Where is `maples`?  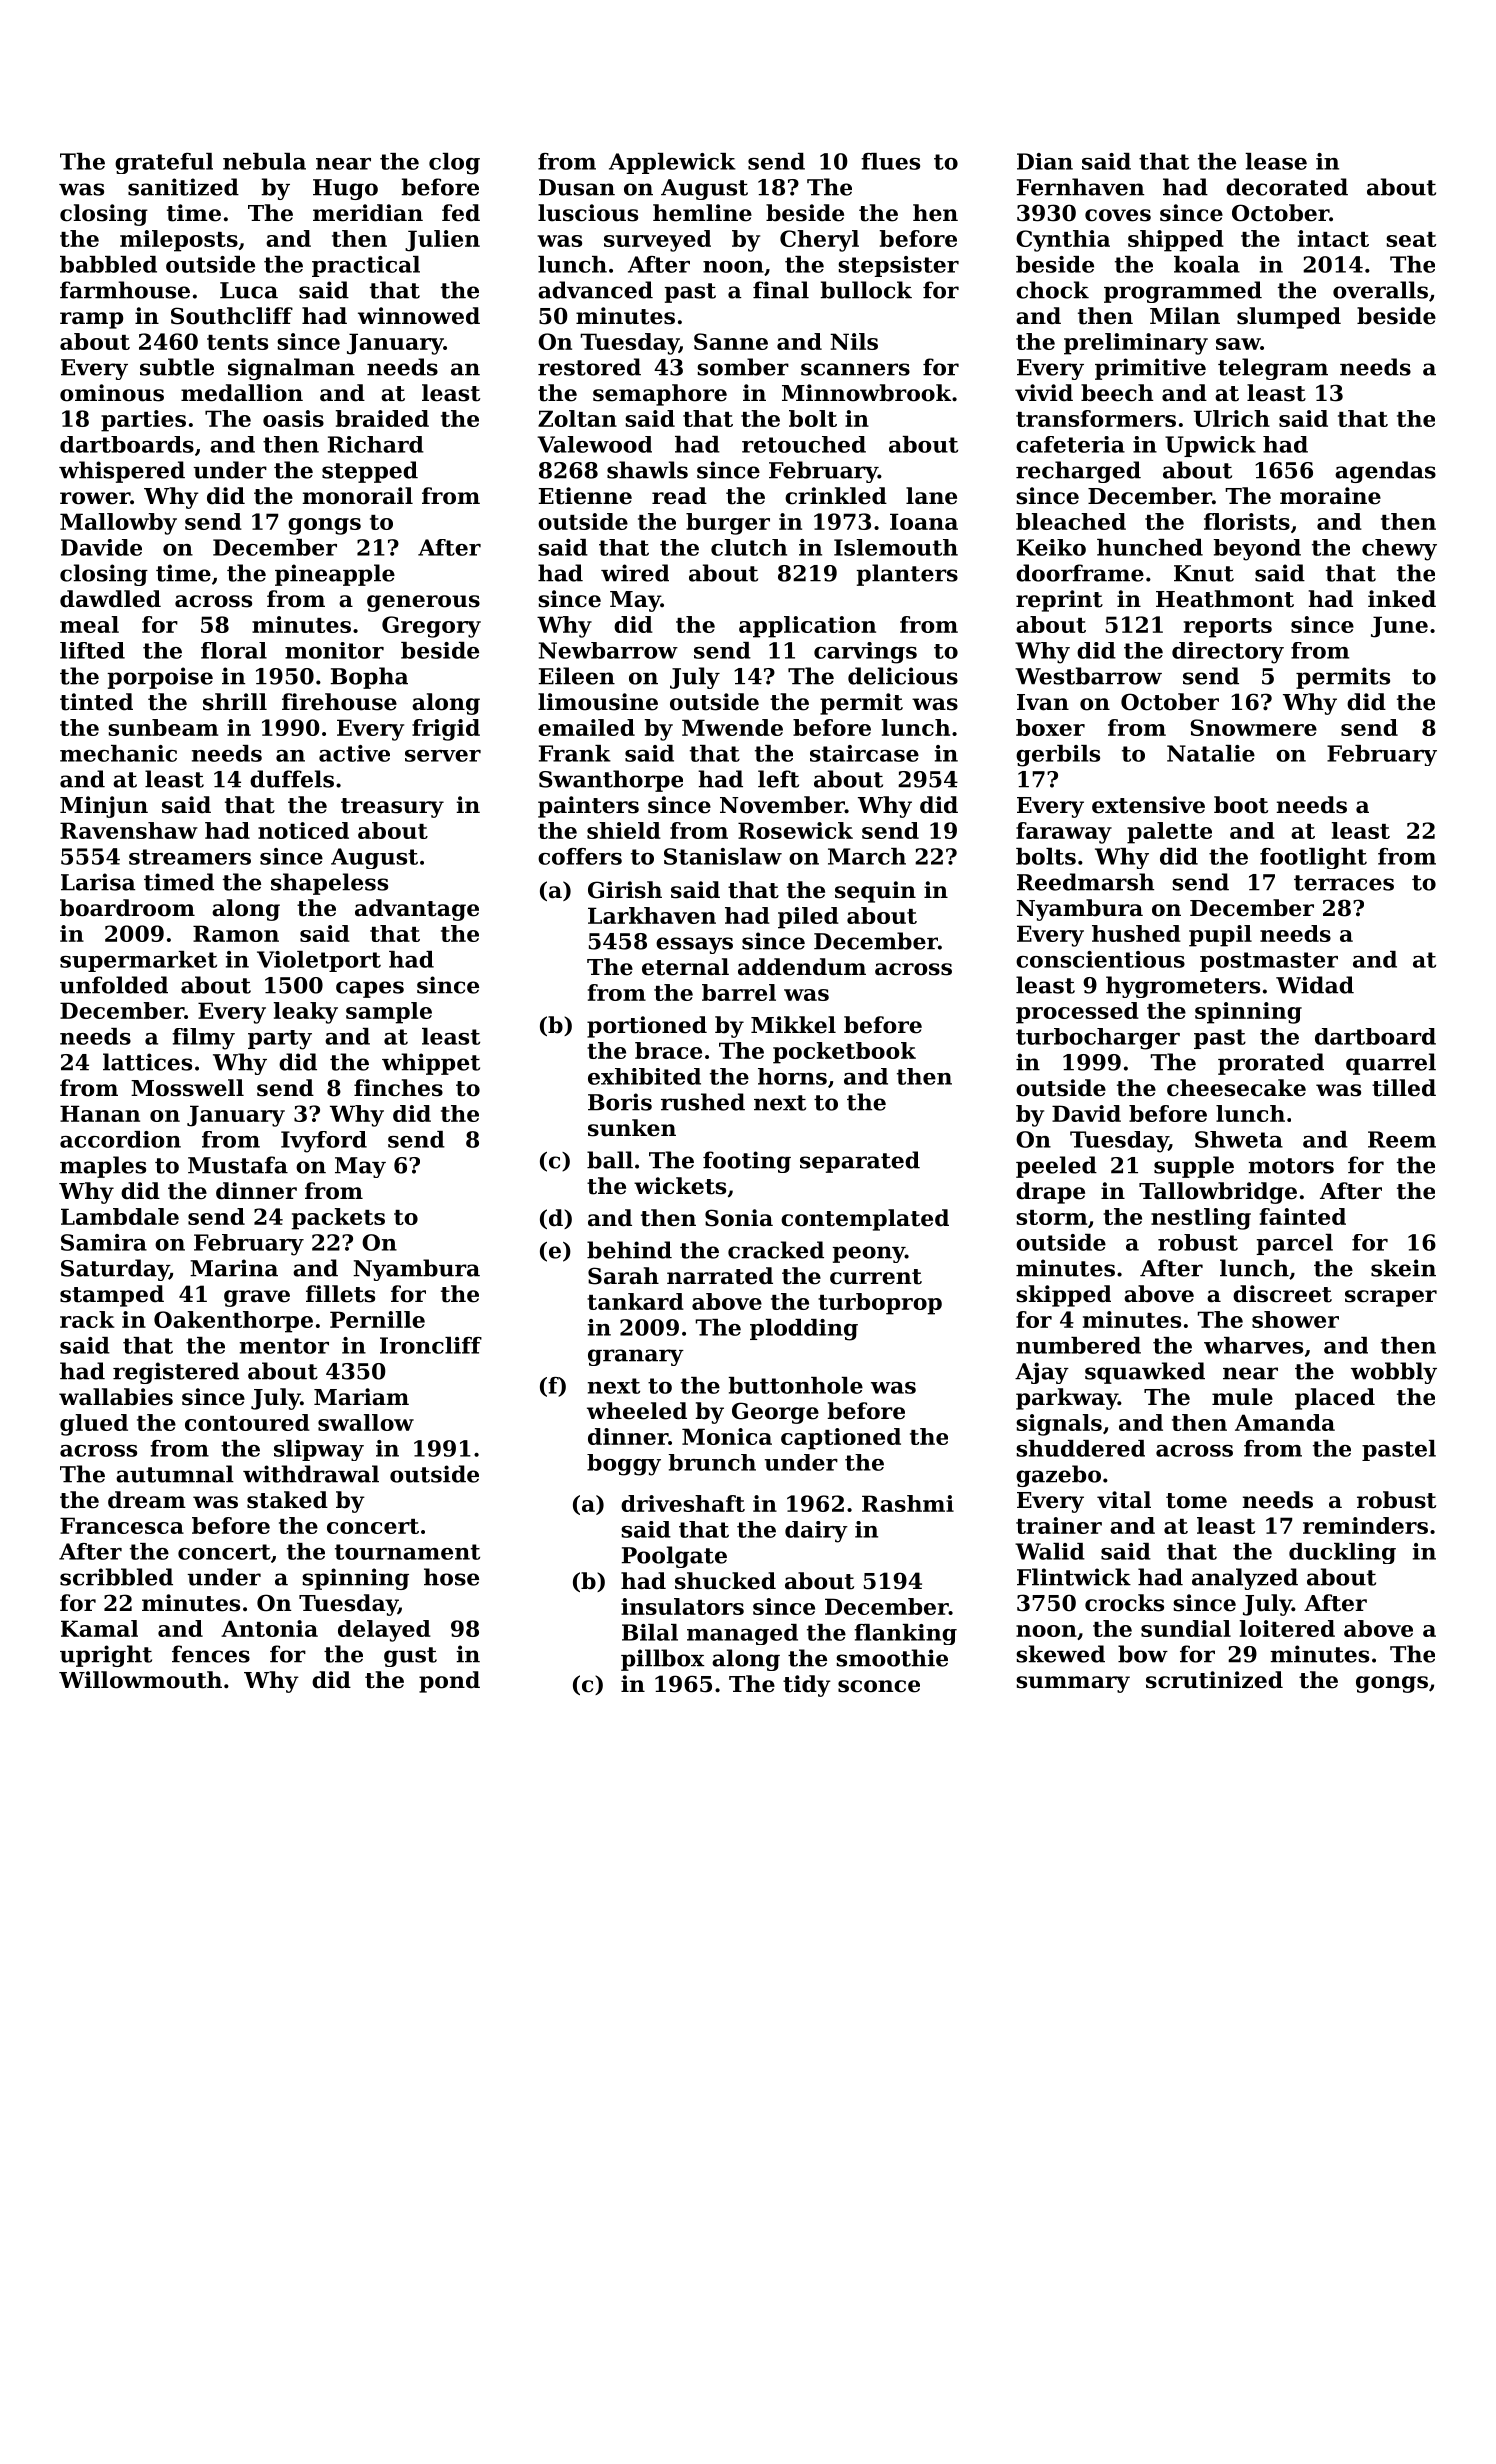 maples is located at coordinates (103, 1167).
